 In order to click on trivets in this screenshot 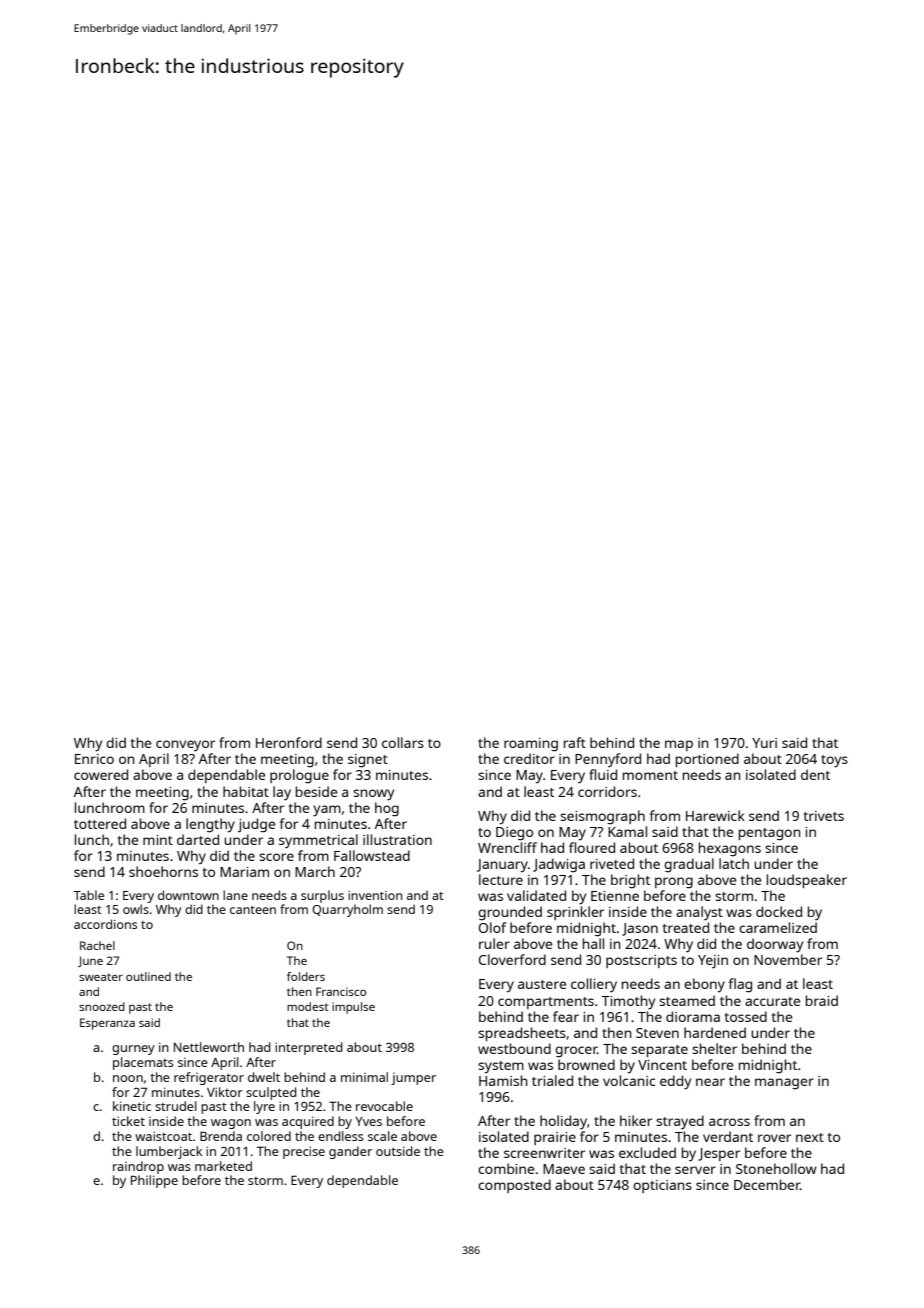, I will do `click(824, 816)`.
